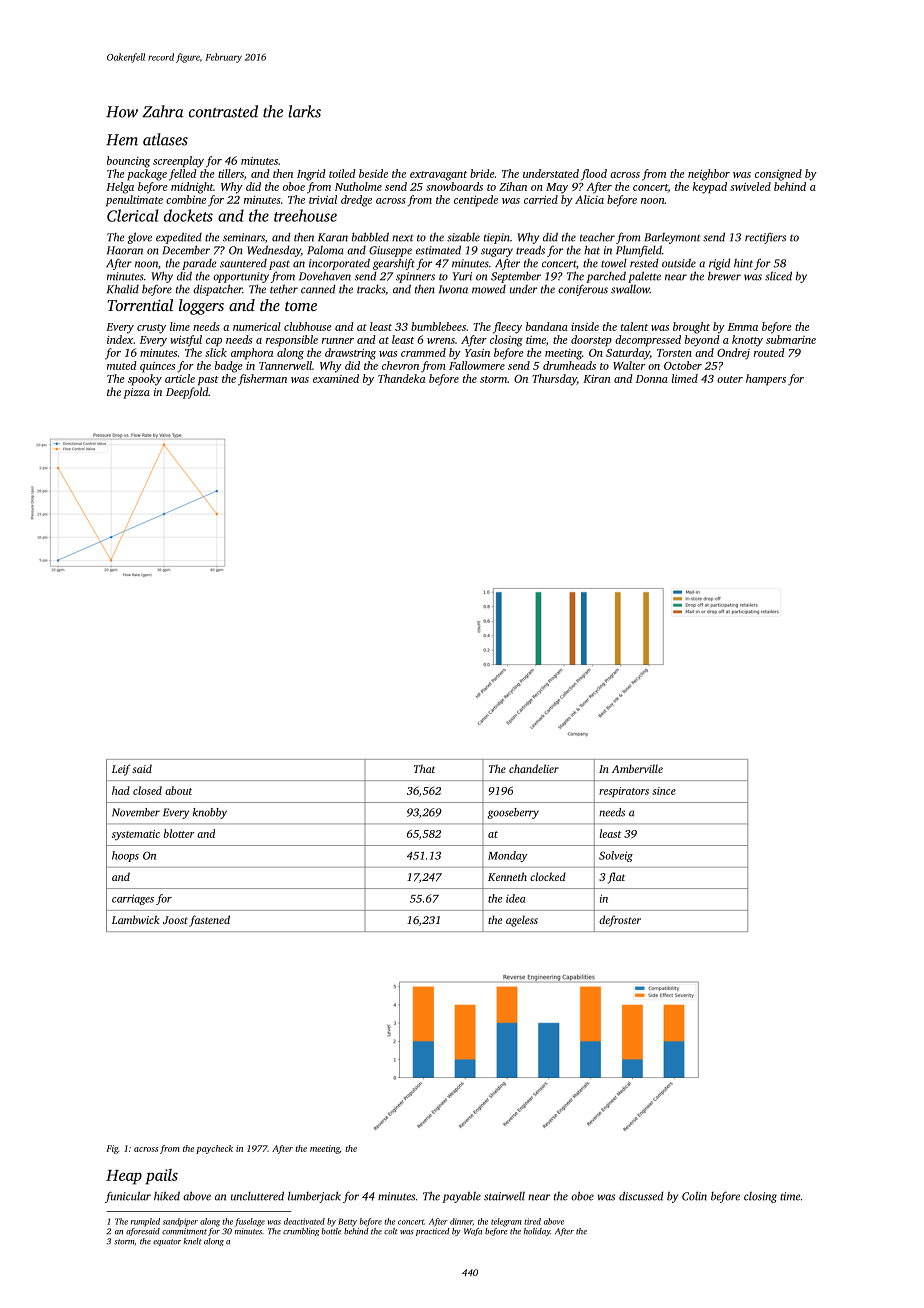 This screenshot has width=924, height=1308. What do you see at coordinates (664, 791) in the screenshot?
I see `since` at bounding box center [664, 791].
